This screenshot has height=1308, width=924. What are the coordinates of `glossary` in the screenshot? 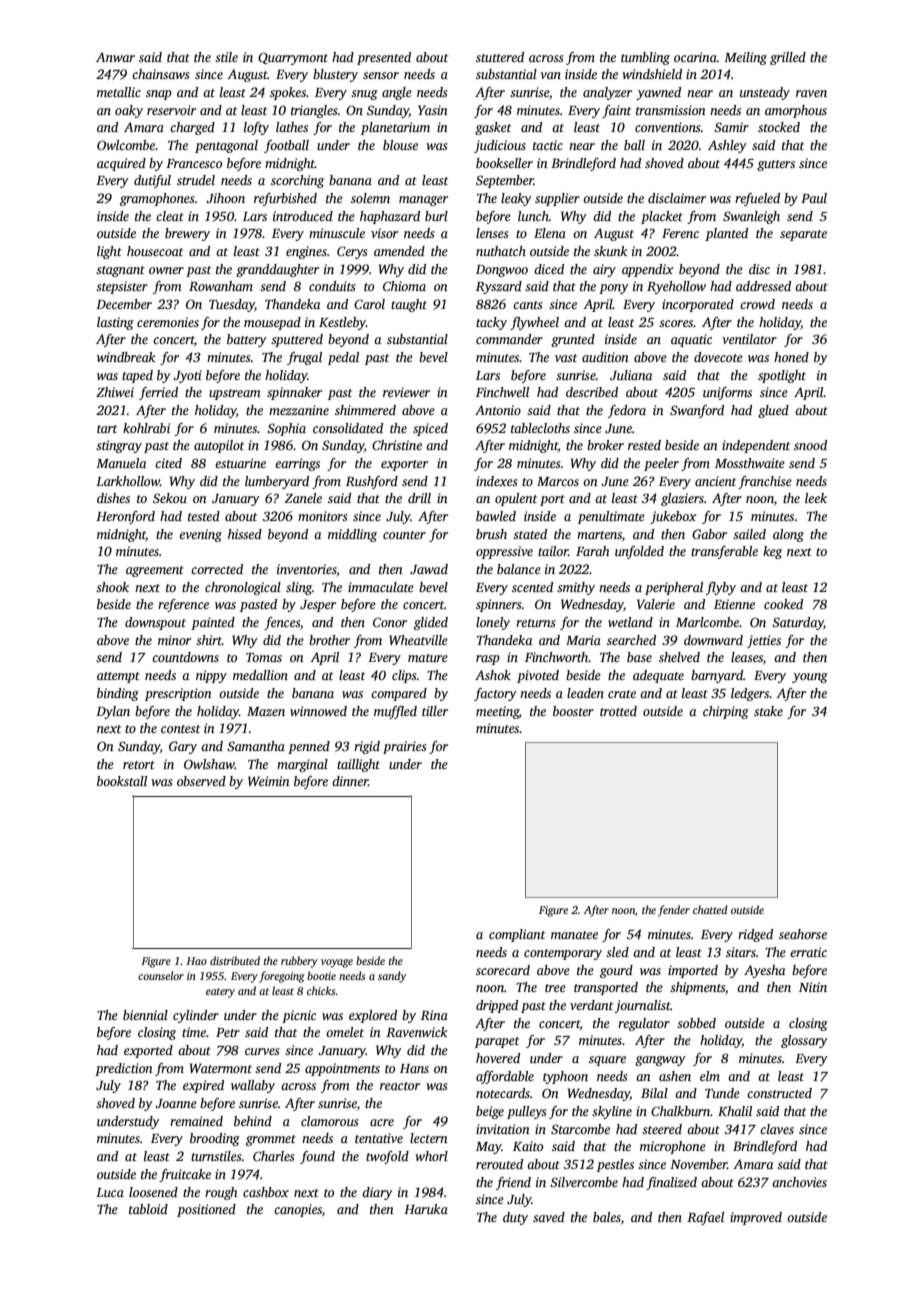 It's located at (804, 1041).
